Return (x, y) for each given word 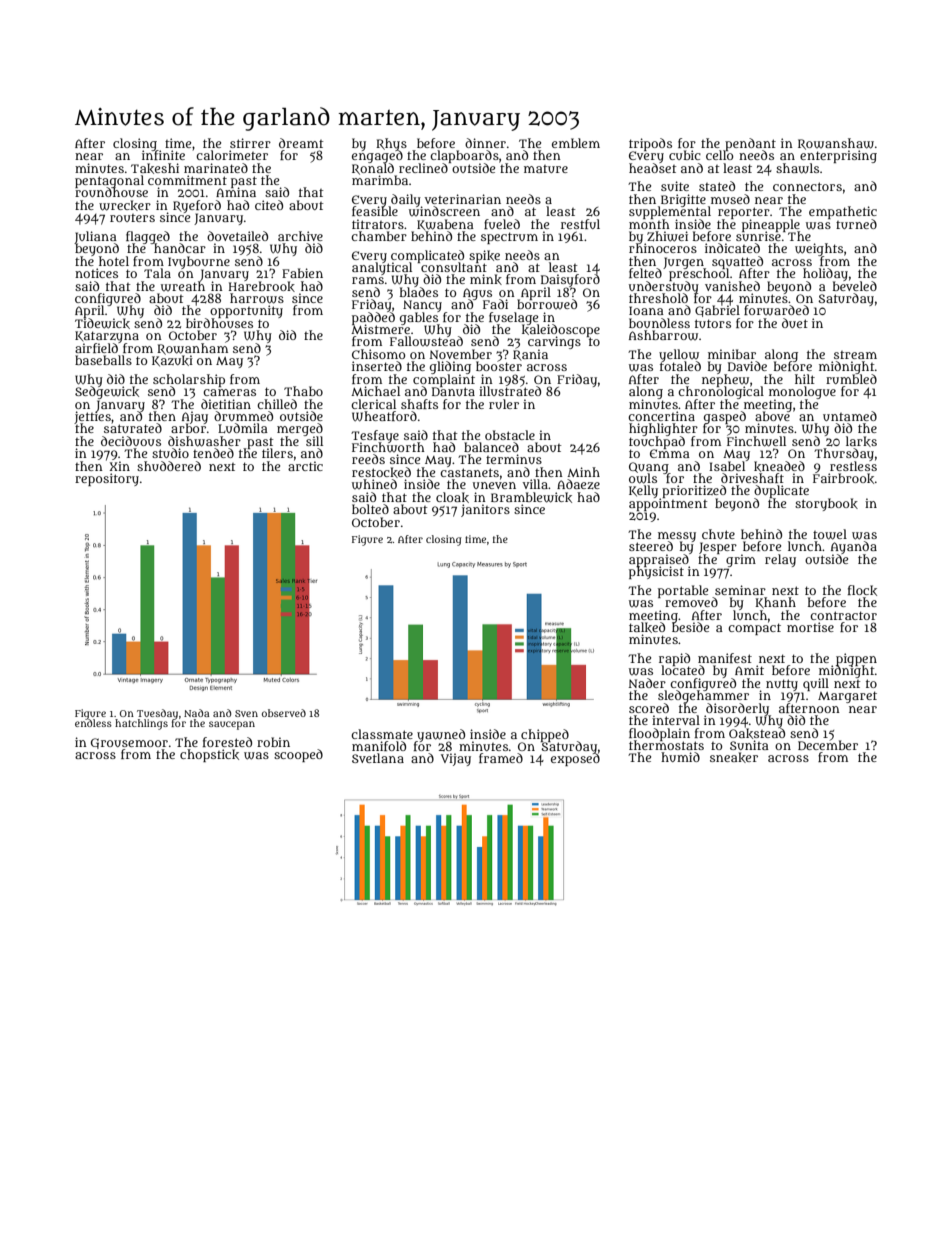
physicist (656, 573)
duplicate (781, 491)
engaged (377, 157)
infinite (163, 155)
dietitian (226, 404)
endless (93, 723)
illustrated (510, 391)
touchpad (657, 442)
